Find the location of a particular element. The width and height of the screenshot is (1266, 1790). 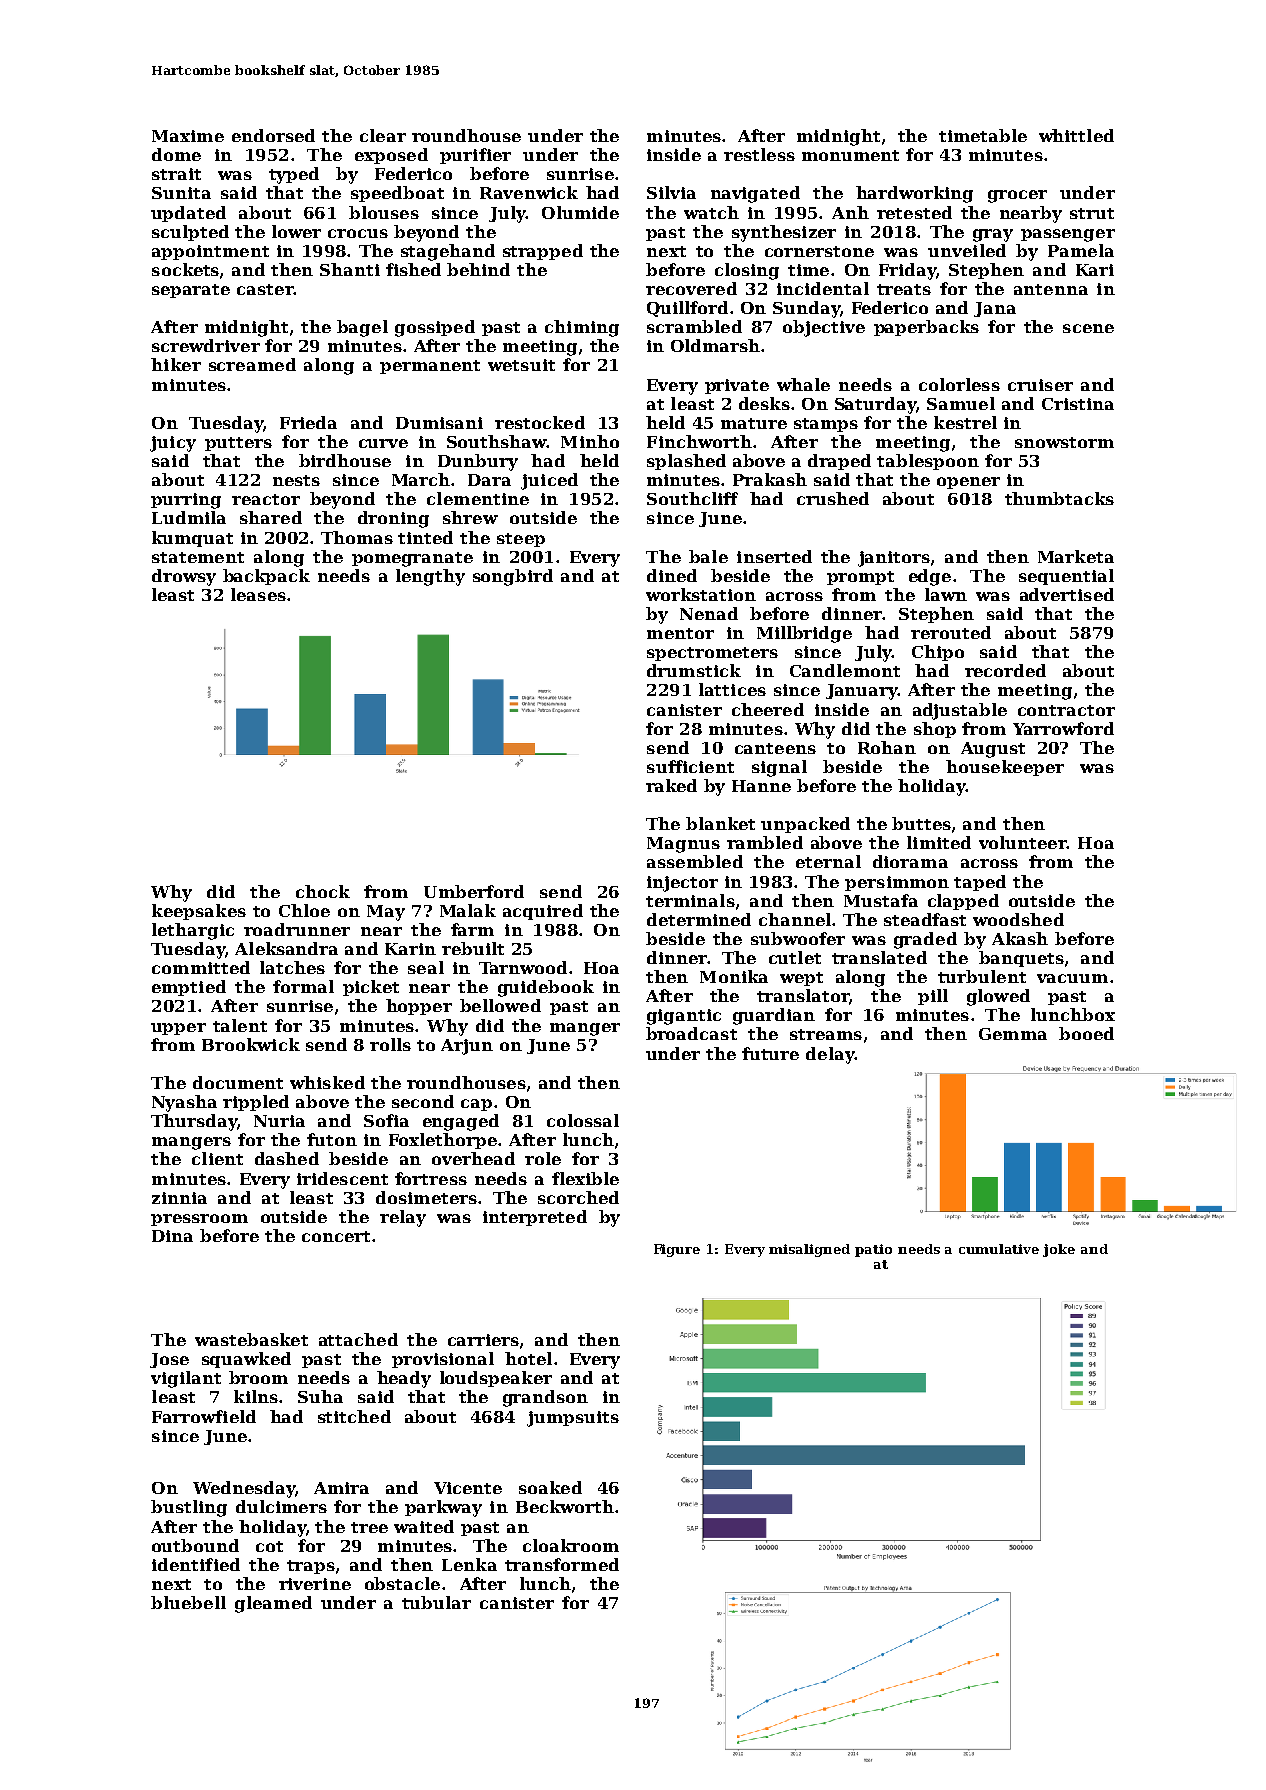

colorless is located at coordinates (959, 384).
